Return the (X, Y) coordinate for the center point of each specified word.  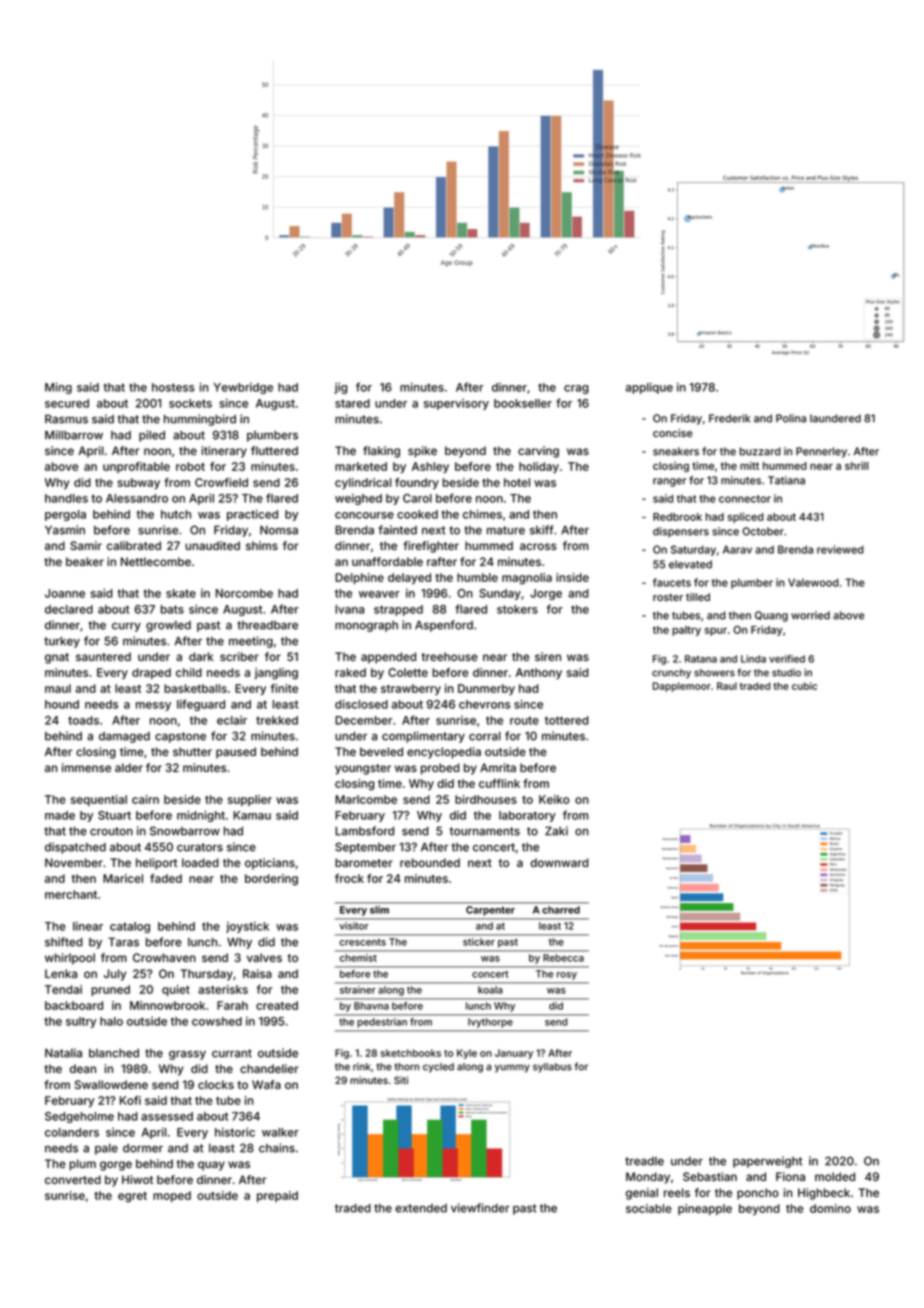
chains (277, 1148)
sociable (649, 1208)
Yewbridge (243, 388)
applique (649, 388)
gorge (116, 1166)
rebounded (430, 862)
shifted (63, 942)
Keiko (554, 799)
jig (340, 388)
